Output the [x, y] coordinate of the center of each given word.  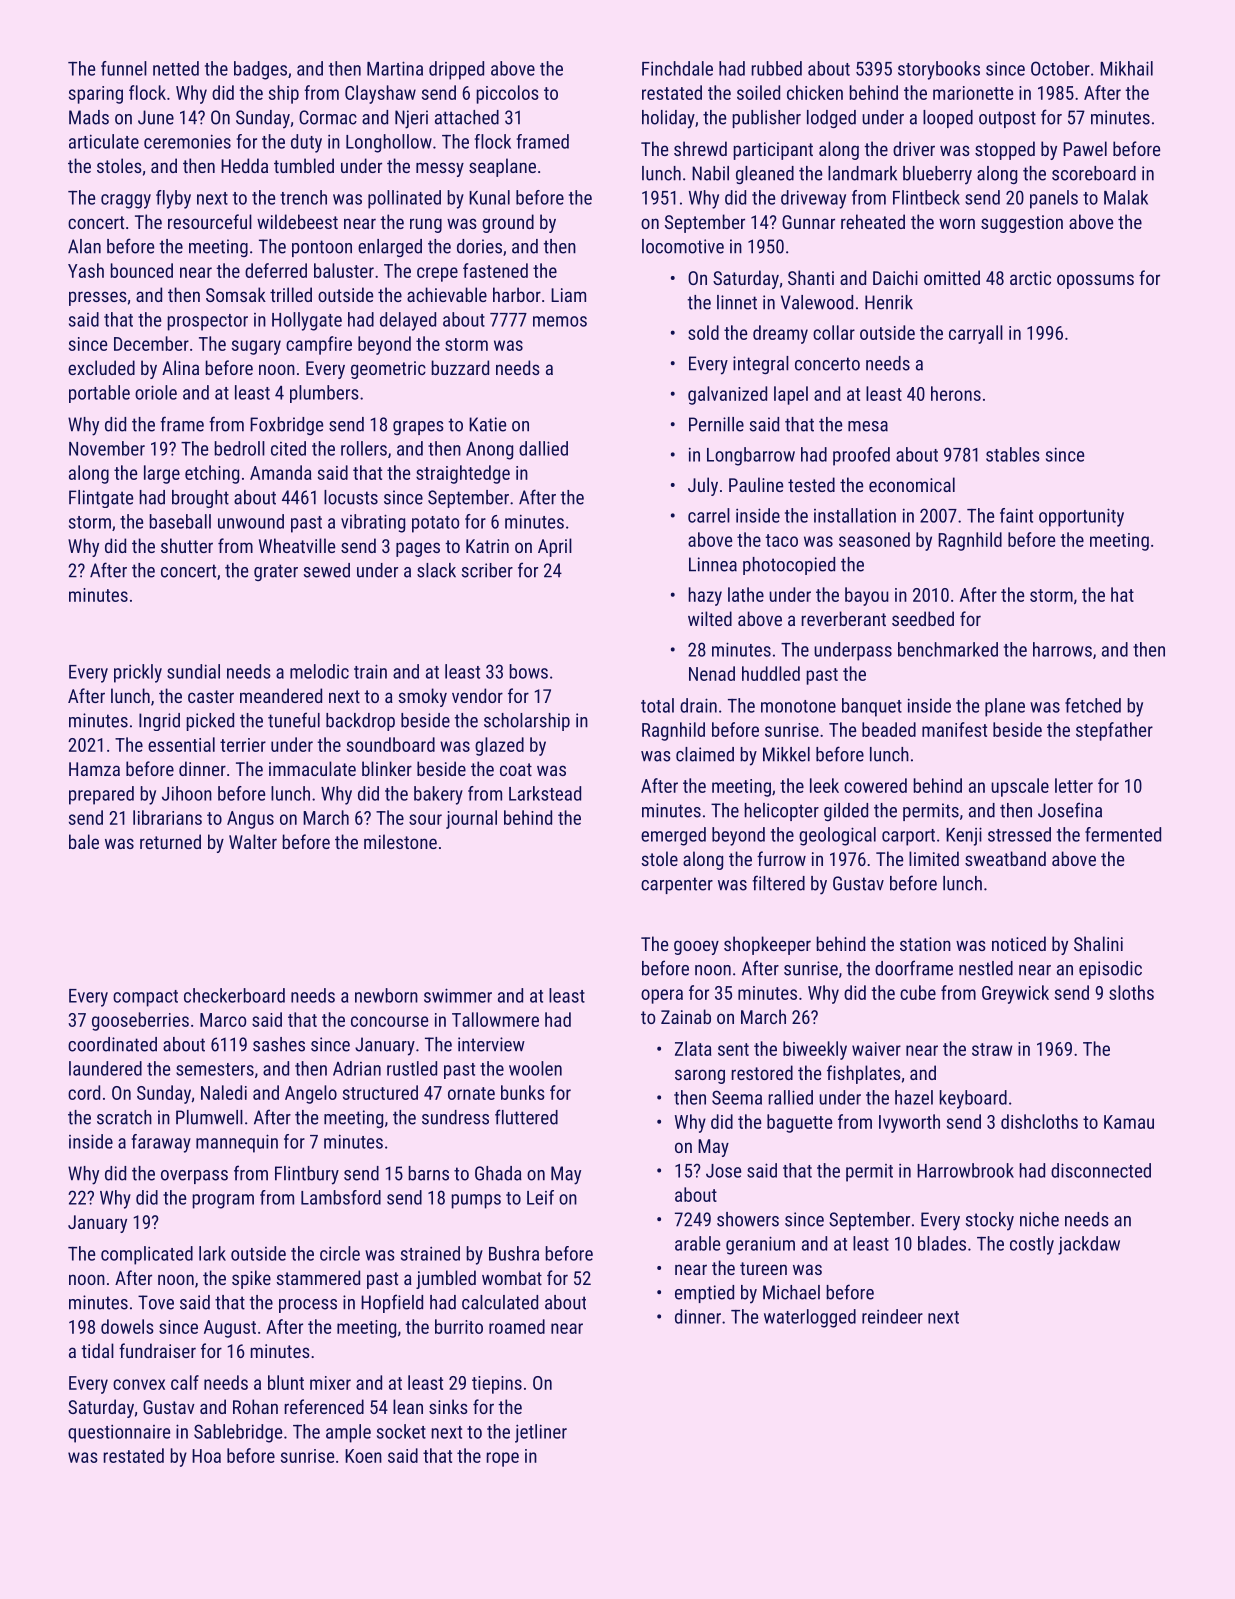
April [555, 547]
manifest [954, 729]
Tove [156, 1302]
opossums [1095, 281]
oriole [156, 392]
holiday [668, 119]
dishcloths [1039, 1121]
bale [84, 841]
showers [748, 1219]
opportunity [1081, 517]
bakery [438, 795]
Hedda [244, 165]
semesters [215, 1069]
